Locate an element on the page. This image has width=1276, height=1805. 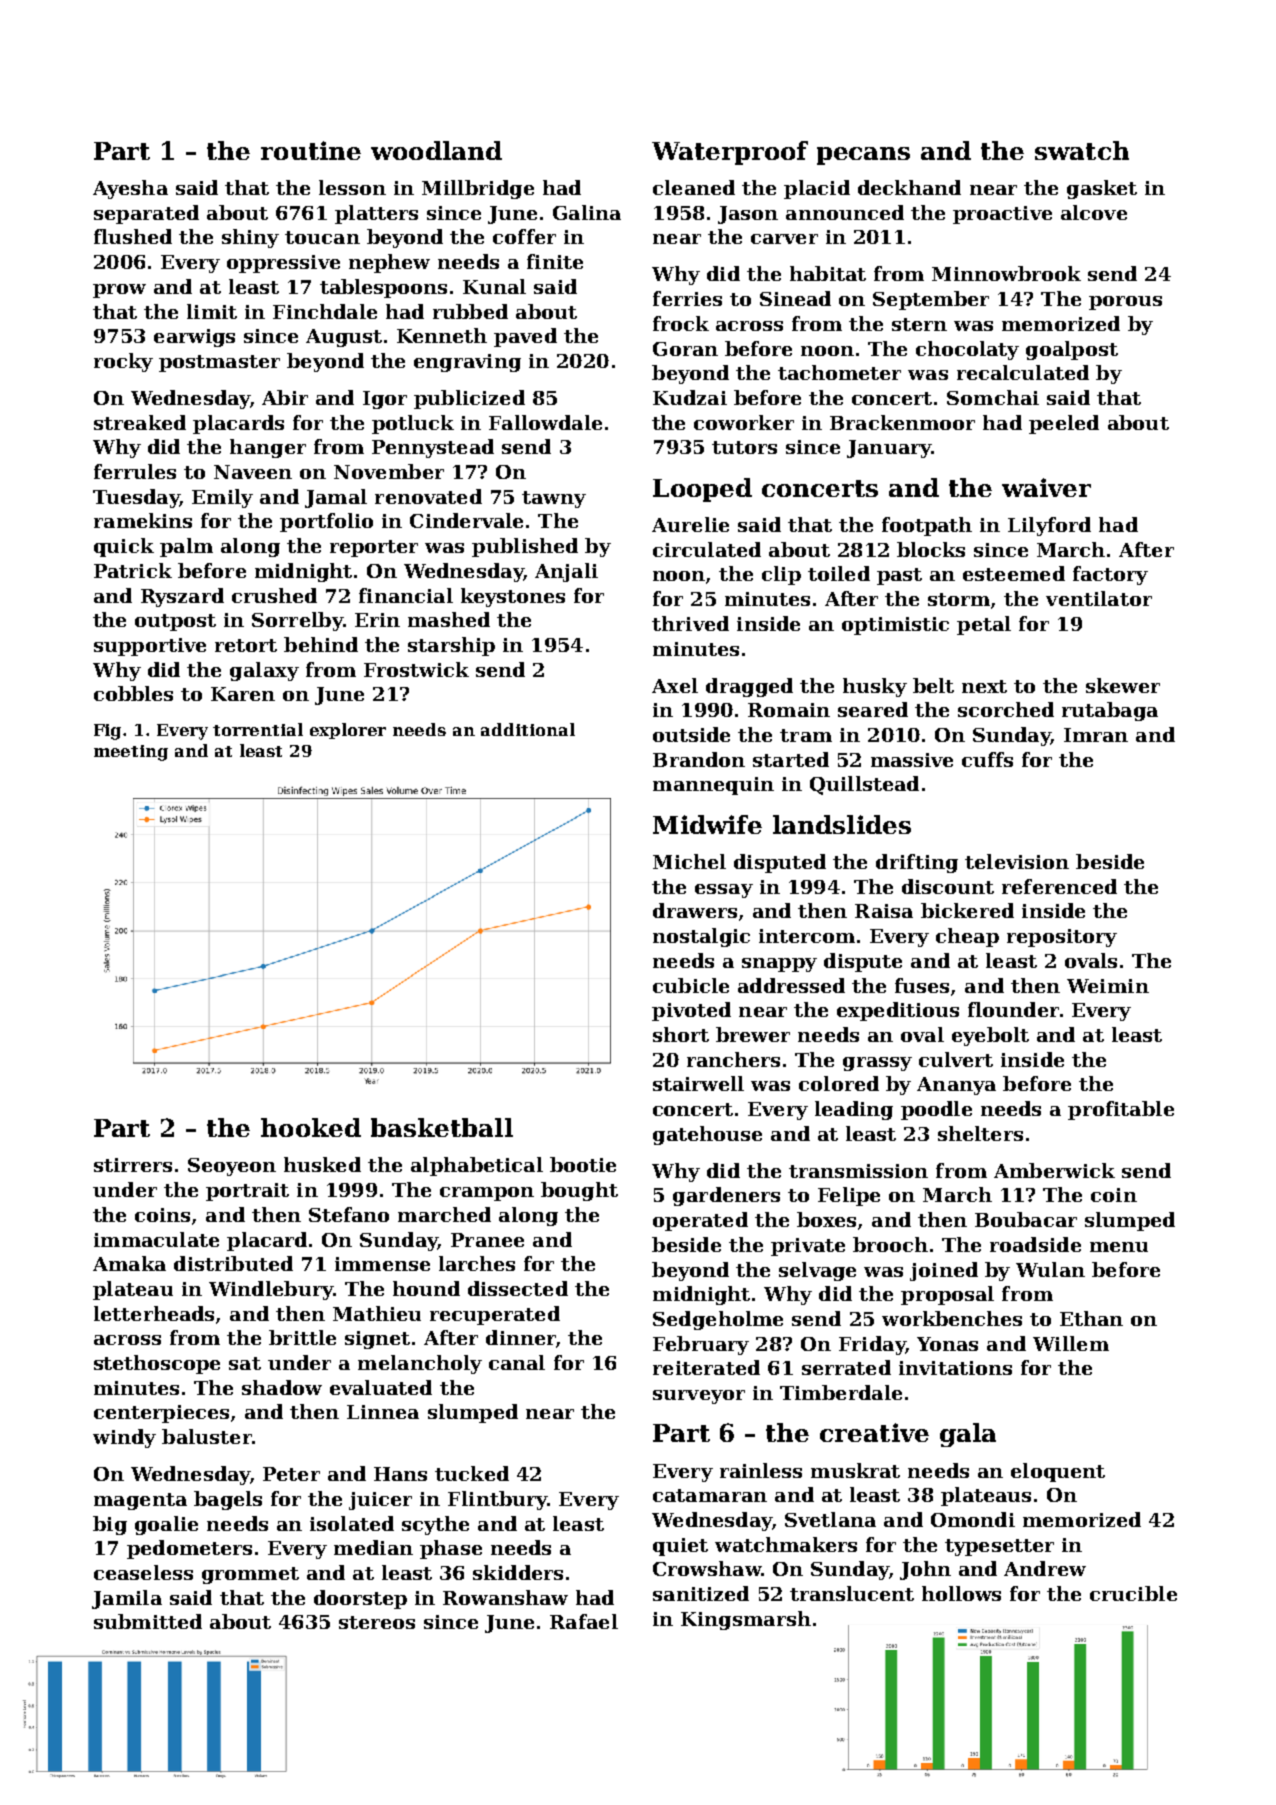
platters is located at coordinates (376, 214).
